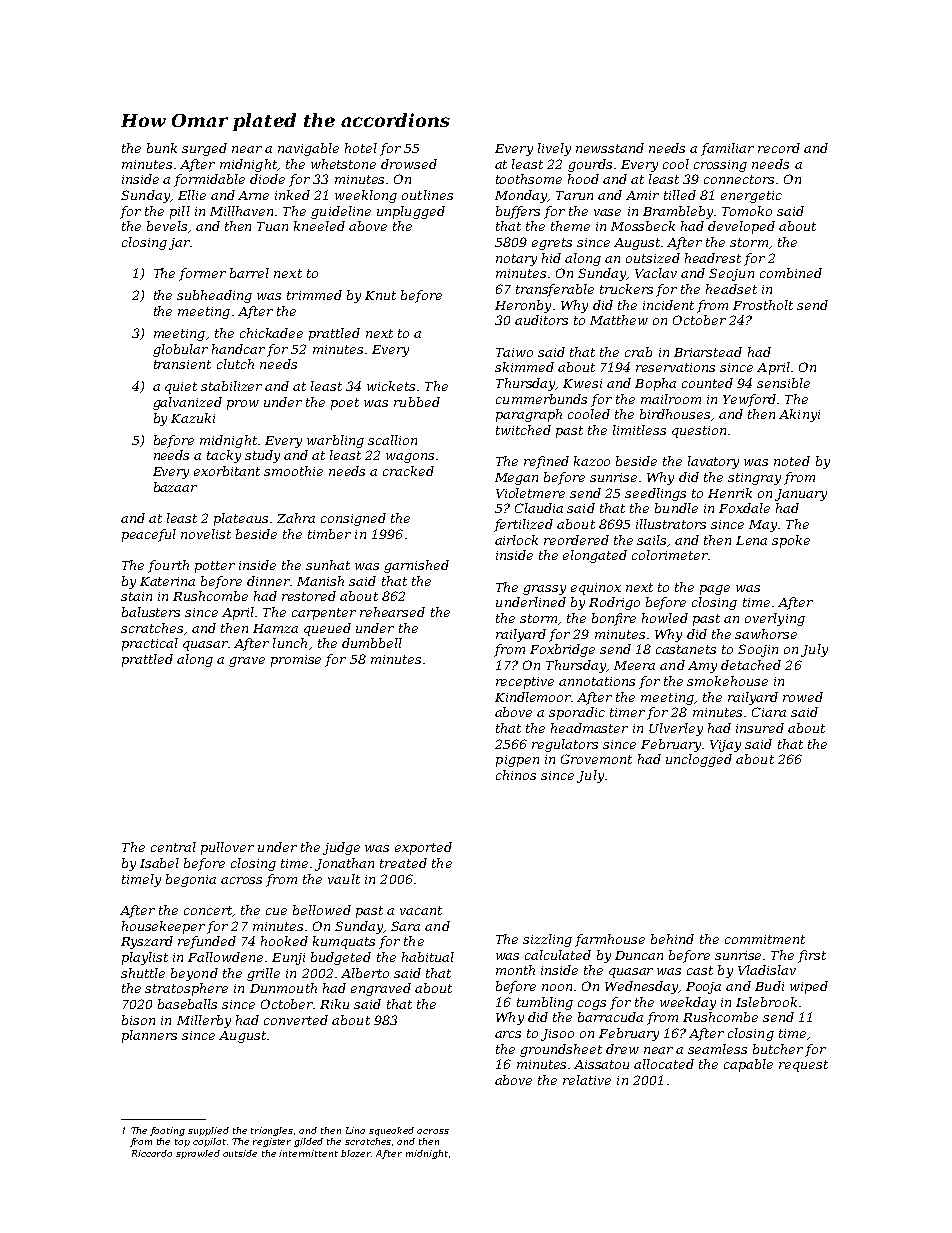 The width and height of the screenshot is (952, 1233). What do you see at coordinates (516, 775) in the screenshot?
I see `chinos` at bounding box center [516, 775].
